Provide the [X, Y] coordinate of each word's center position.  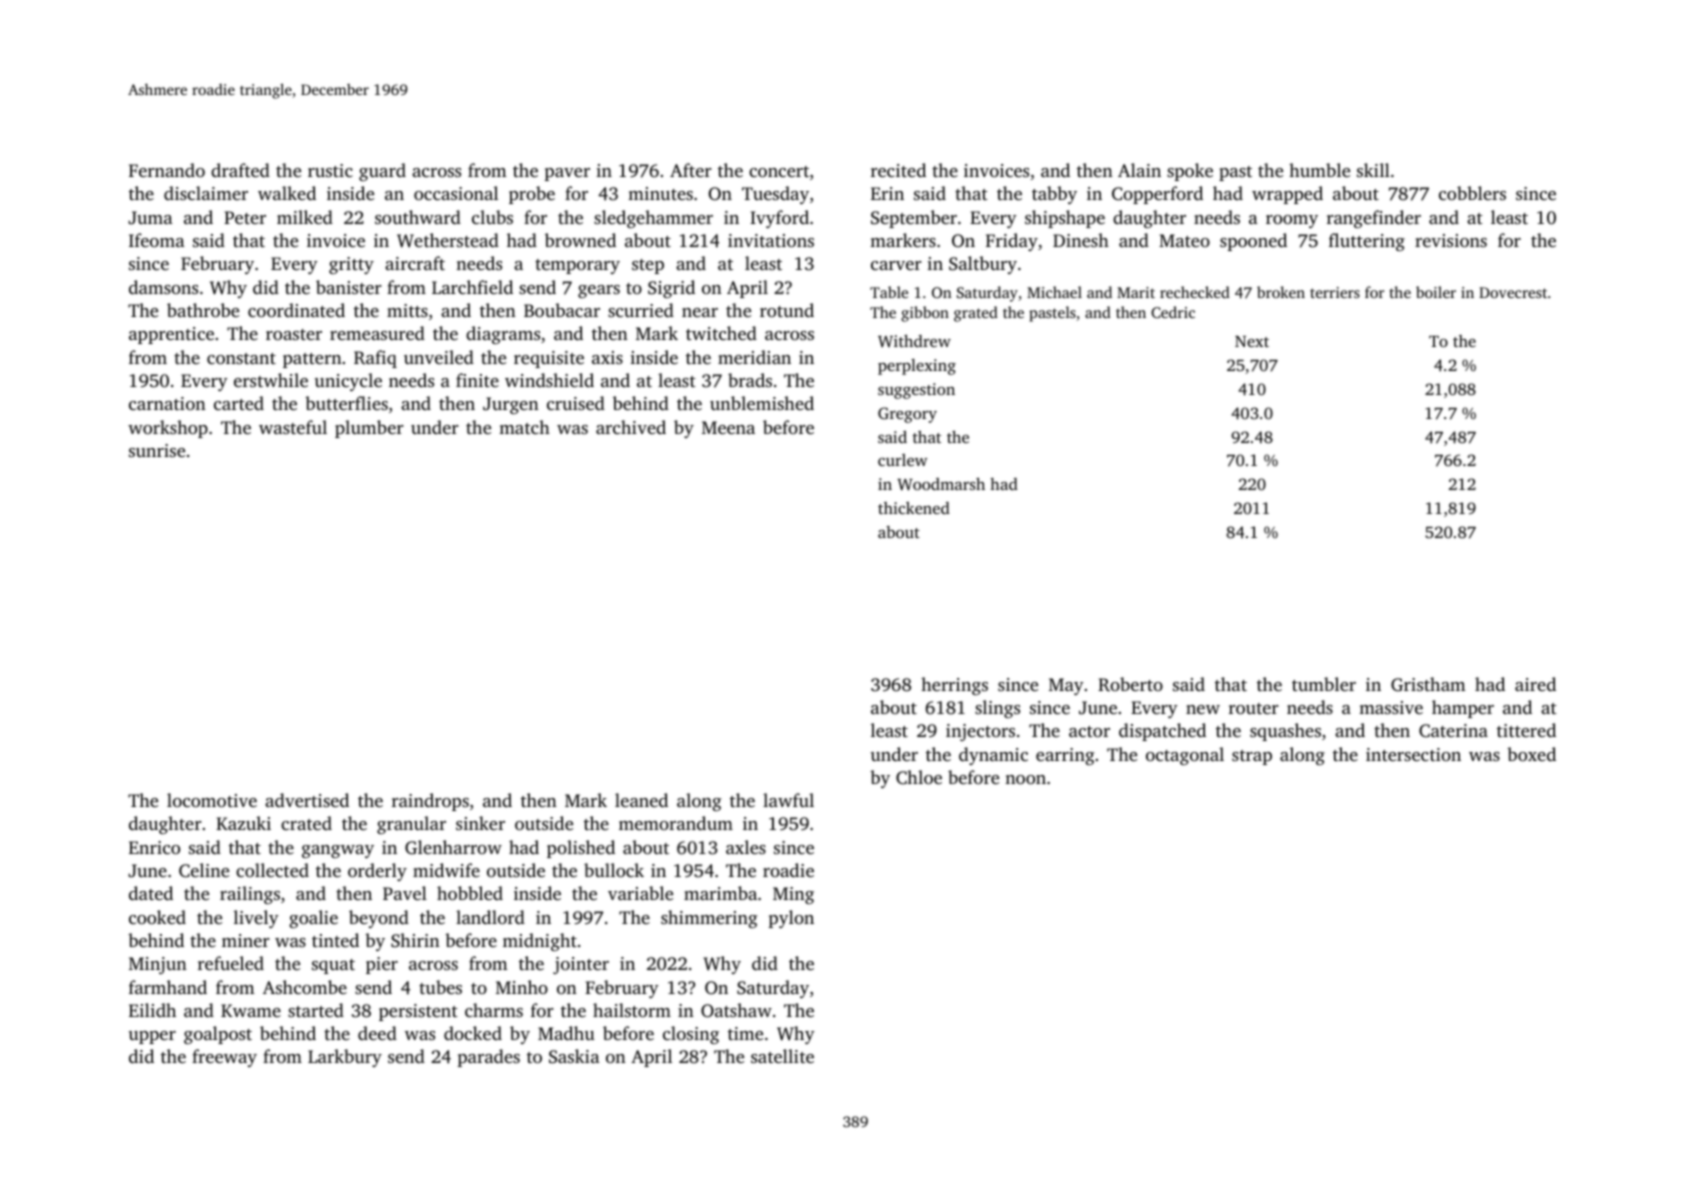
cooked [157, 917]
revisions [1451, 240]
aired [1535, 684]
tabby [1054, 195]
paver [567, 174]
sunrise [157, 450]
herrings [954, 686]
